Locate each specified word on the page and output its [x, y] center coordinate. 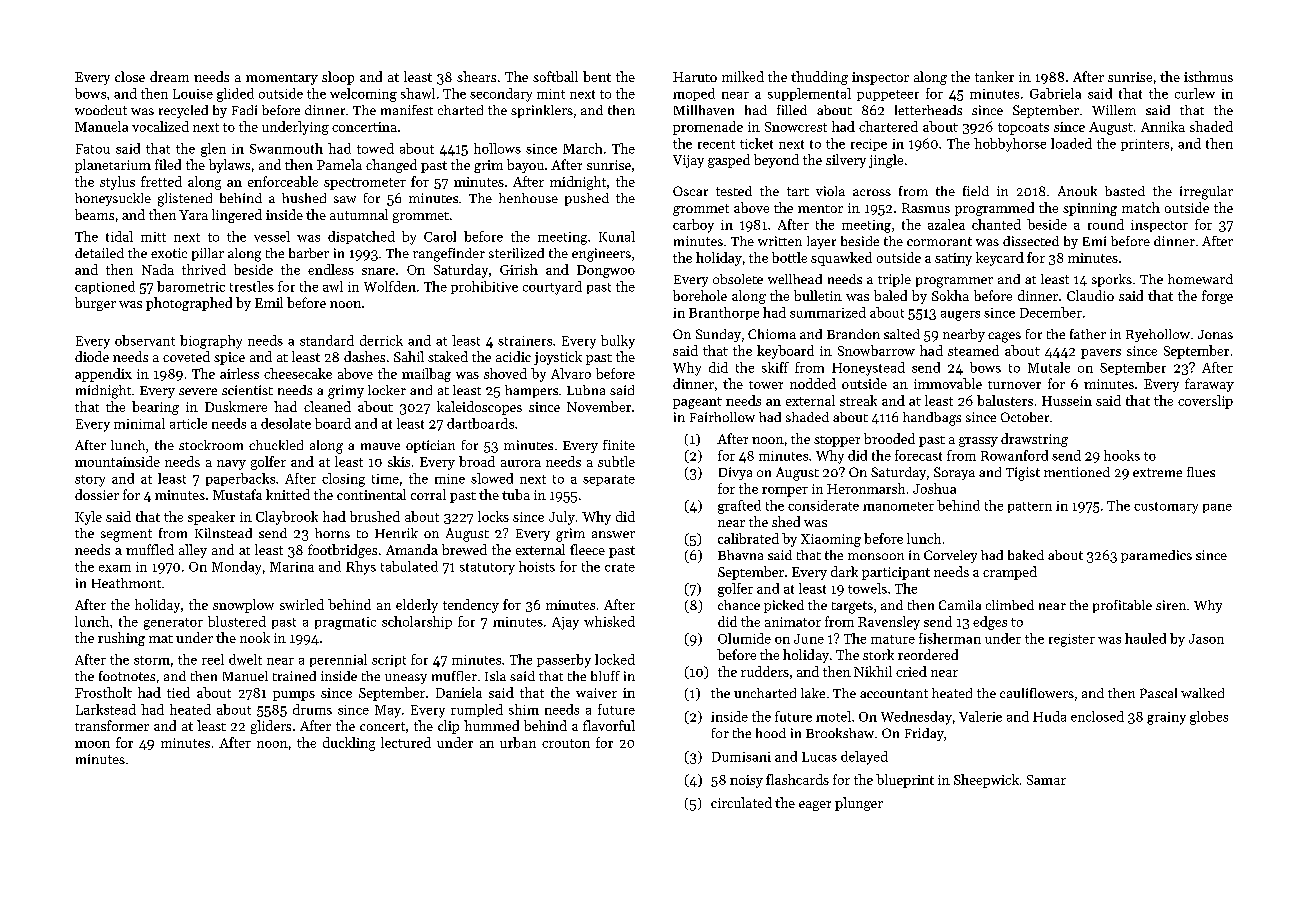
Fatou [93, 149]
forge [1217, 297]
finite [619, 445]
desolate [286, 423]
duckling [349, 744]
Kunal [617, 236]
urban [518, 742]
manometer [898, 506]
